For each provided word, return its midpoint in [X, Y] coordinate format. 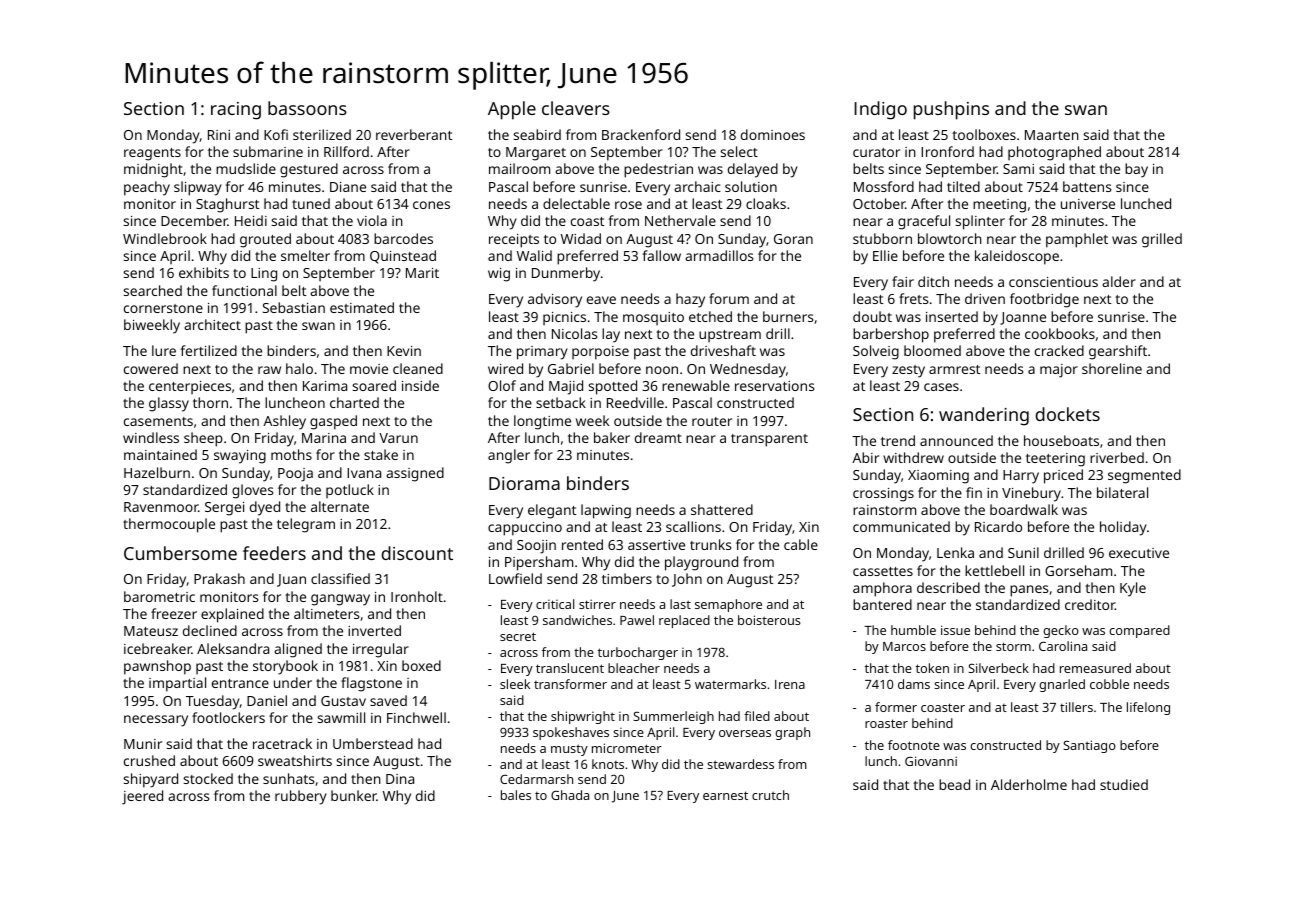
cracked [1059, 350]
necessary [156, 721]
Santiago [1089, 746]
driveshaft [723, 350]
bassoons [307, 108]
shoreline [1112, 368]
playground [701, 563]
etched [710, 316]
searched [153, 290]
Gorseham [1078, 570]
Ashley [284, 422]
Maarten [1052, 135]
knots [608, 764]
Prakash [219, 578]
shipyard [151, 780]
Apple [512, 110]
